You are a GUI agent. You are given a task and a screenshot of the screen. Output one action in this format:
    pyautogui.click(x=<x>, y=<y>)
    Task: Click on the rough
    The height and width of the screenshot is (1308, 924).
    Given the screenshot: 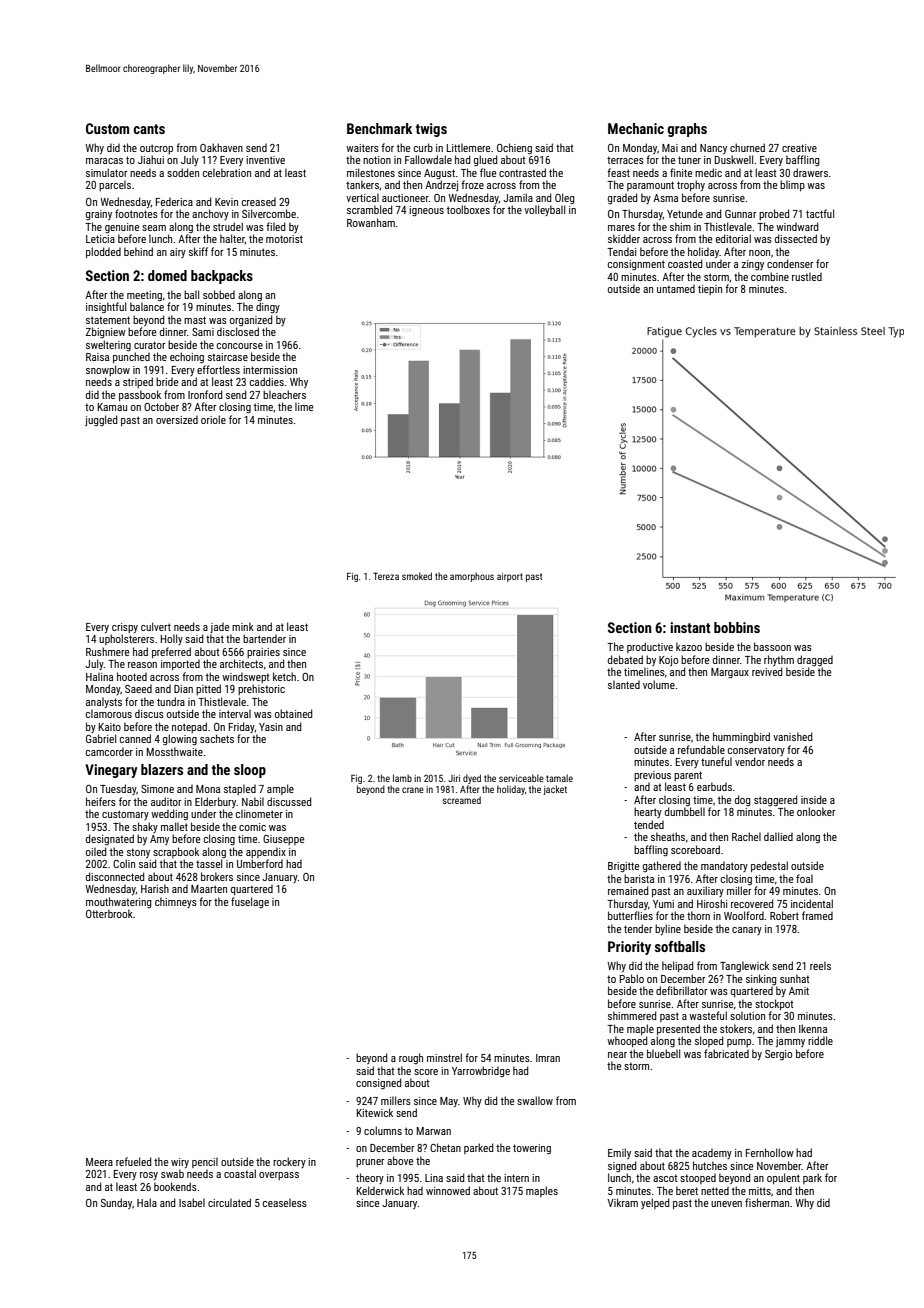 What is the action you would take?
    pyautogui.click(x=411, y=1059)
